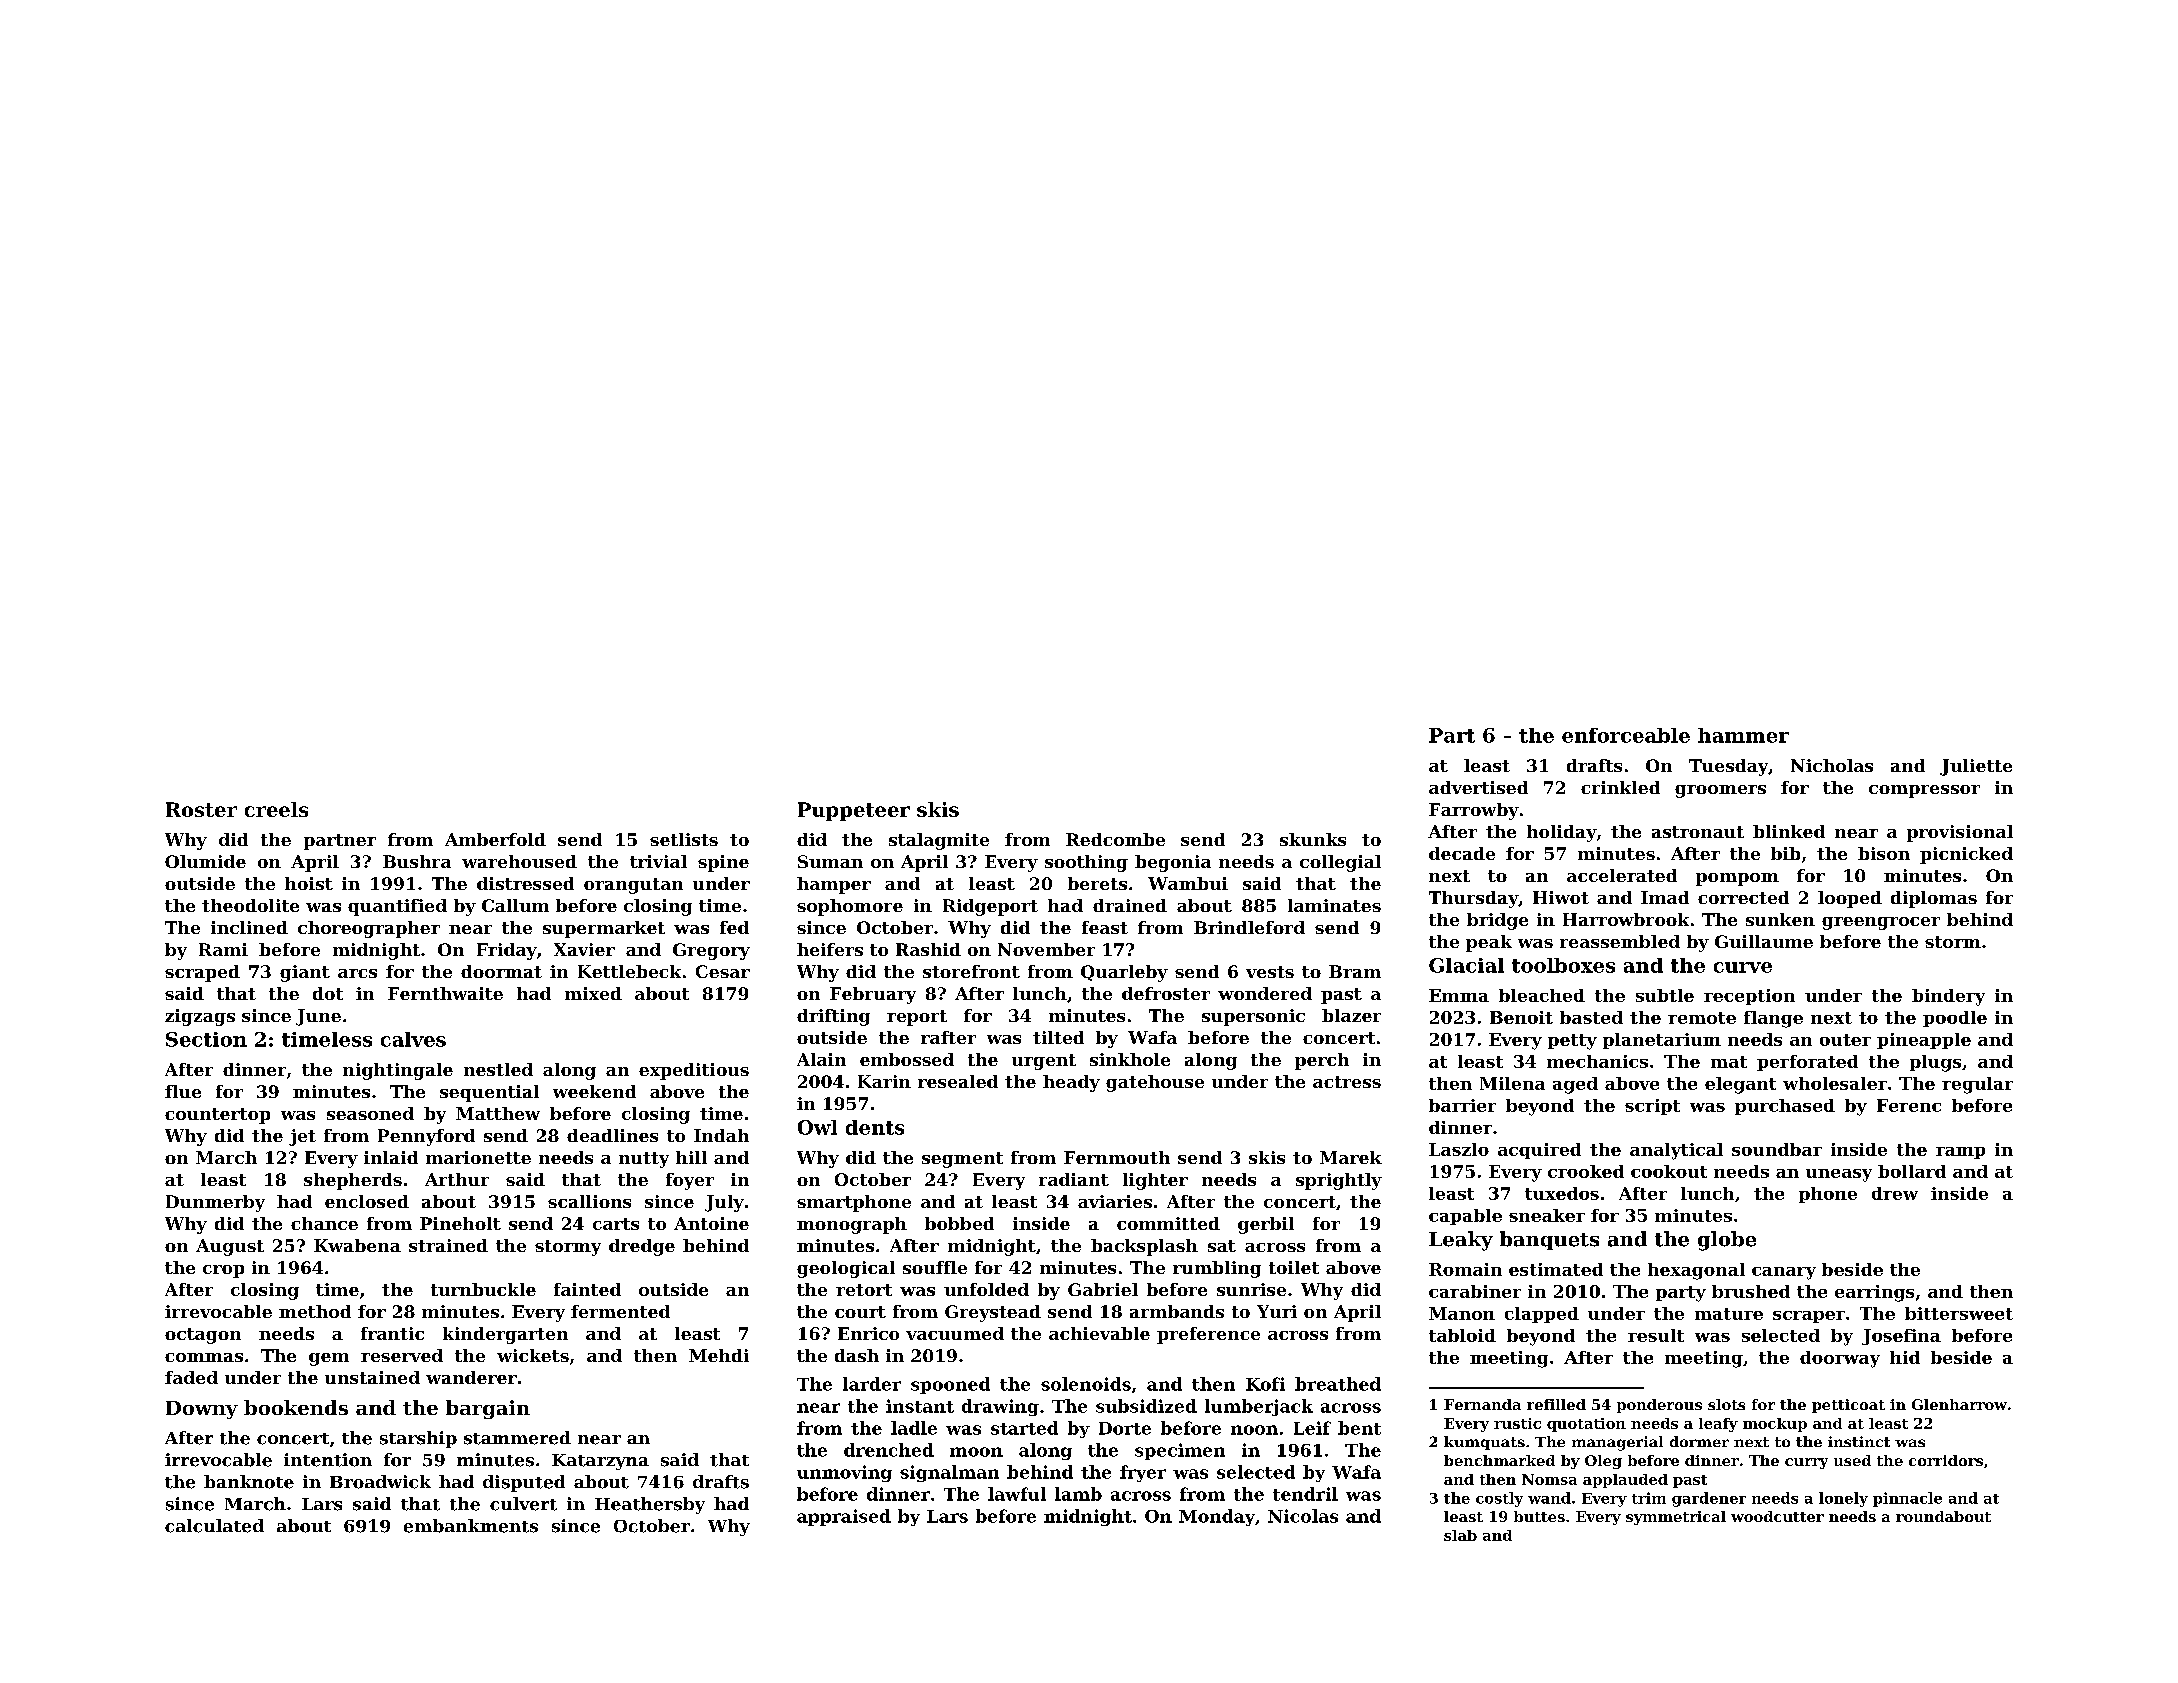 The image size is (2178, 1683). Describe the element at coordinates (830, 861) in the screenshot. I see `Suman` at that location.
